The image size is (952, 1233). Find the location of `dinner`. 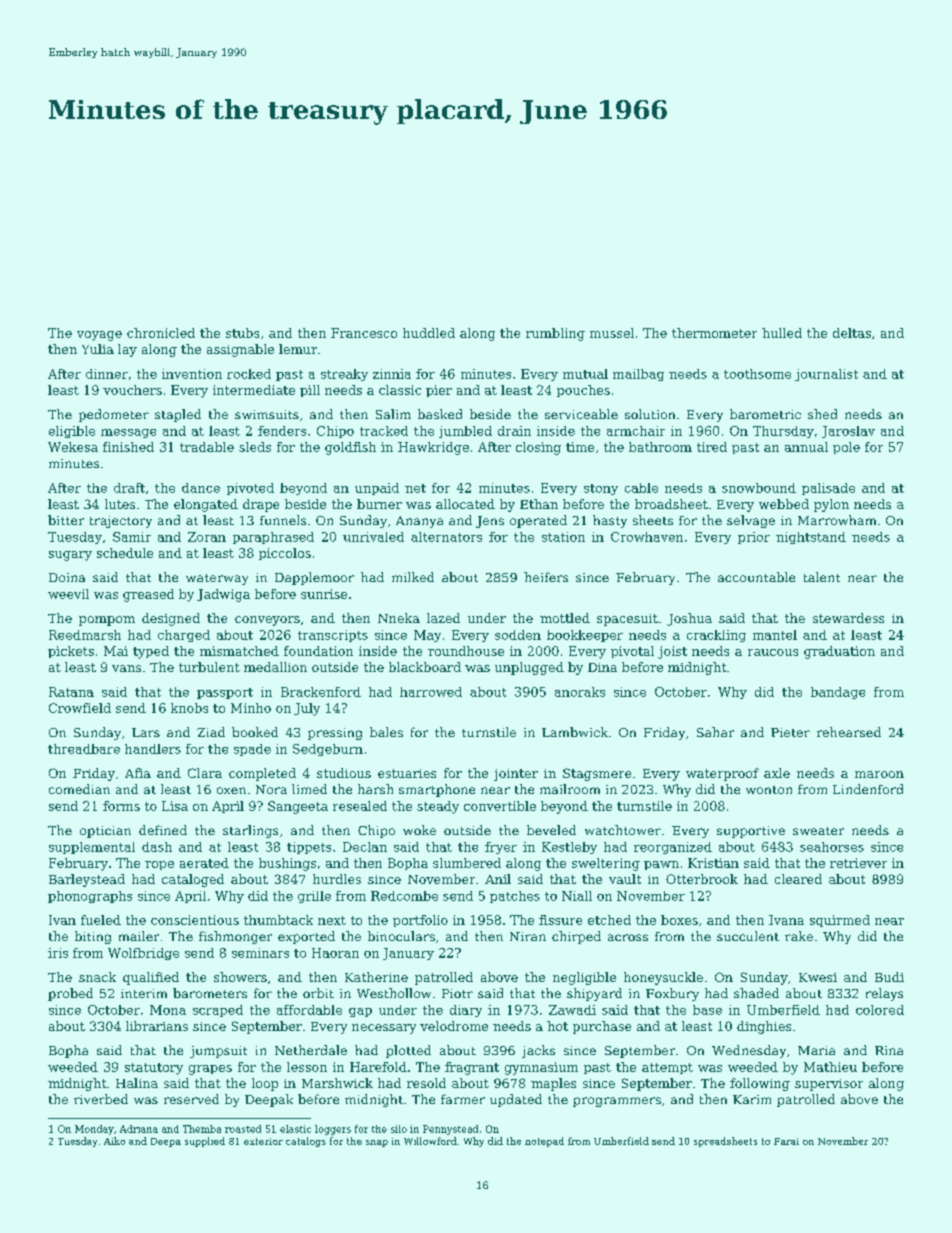

dinner is located at coordinates (107, 374).
